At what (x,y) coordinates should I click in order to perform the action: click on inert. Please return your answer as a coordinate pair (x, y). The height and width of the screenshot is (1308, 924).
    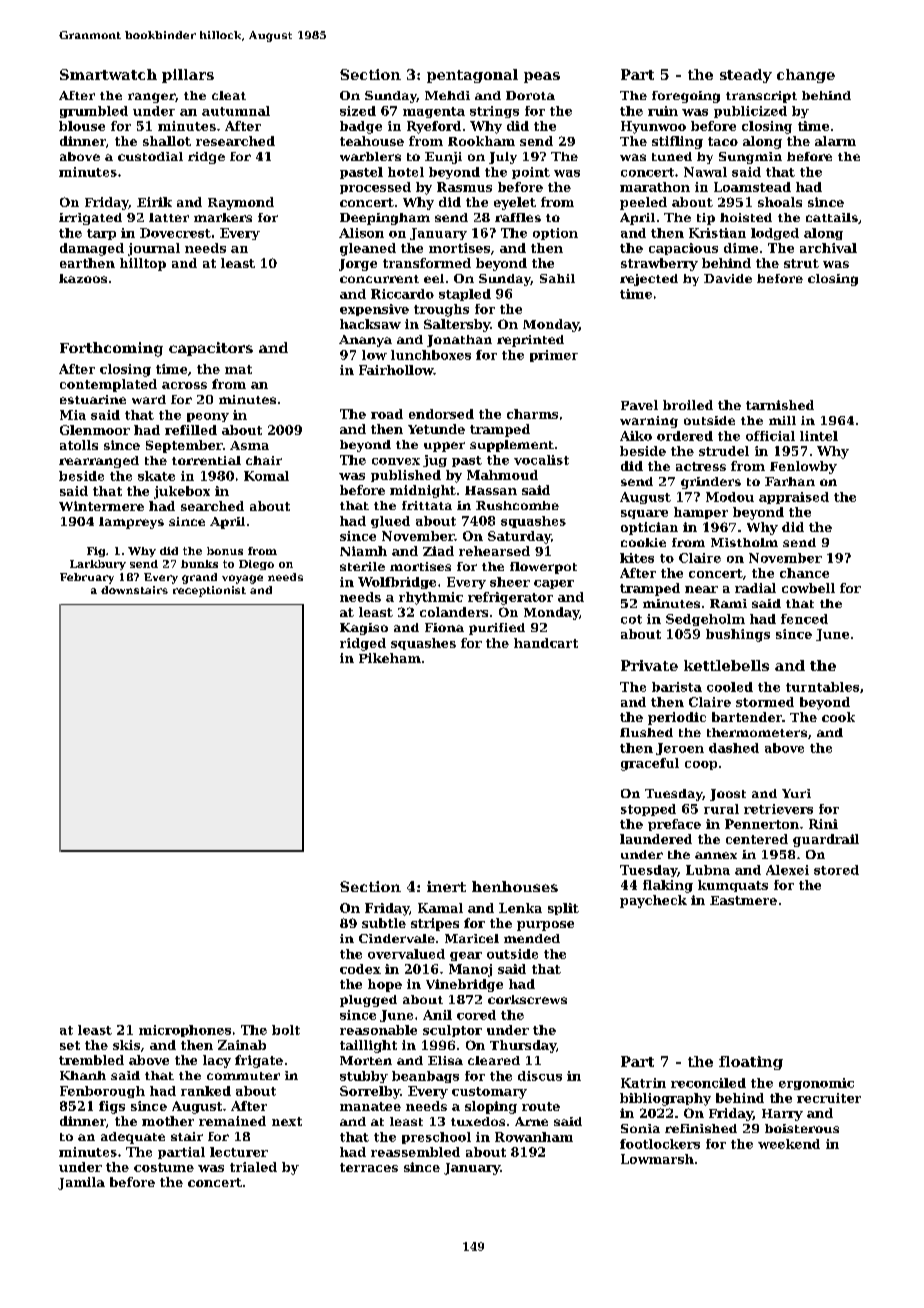
    Looking at the image, I should click on (446, 886).
